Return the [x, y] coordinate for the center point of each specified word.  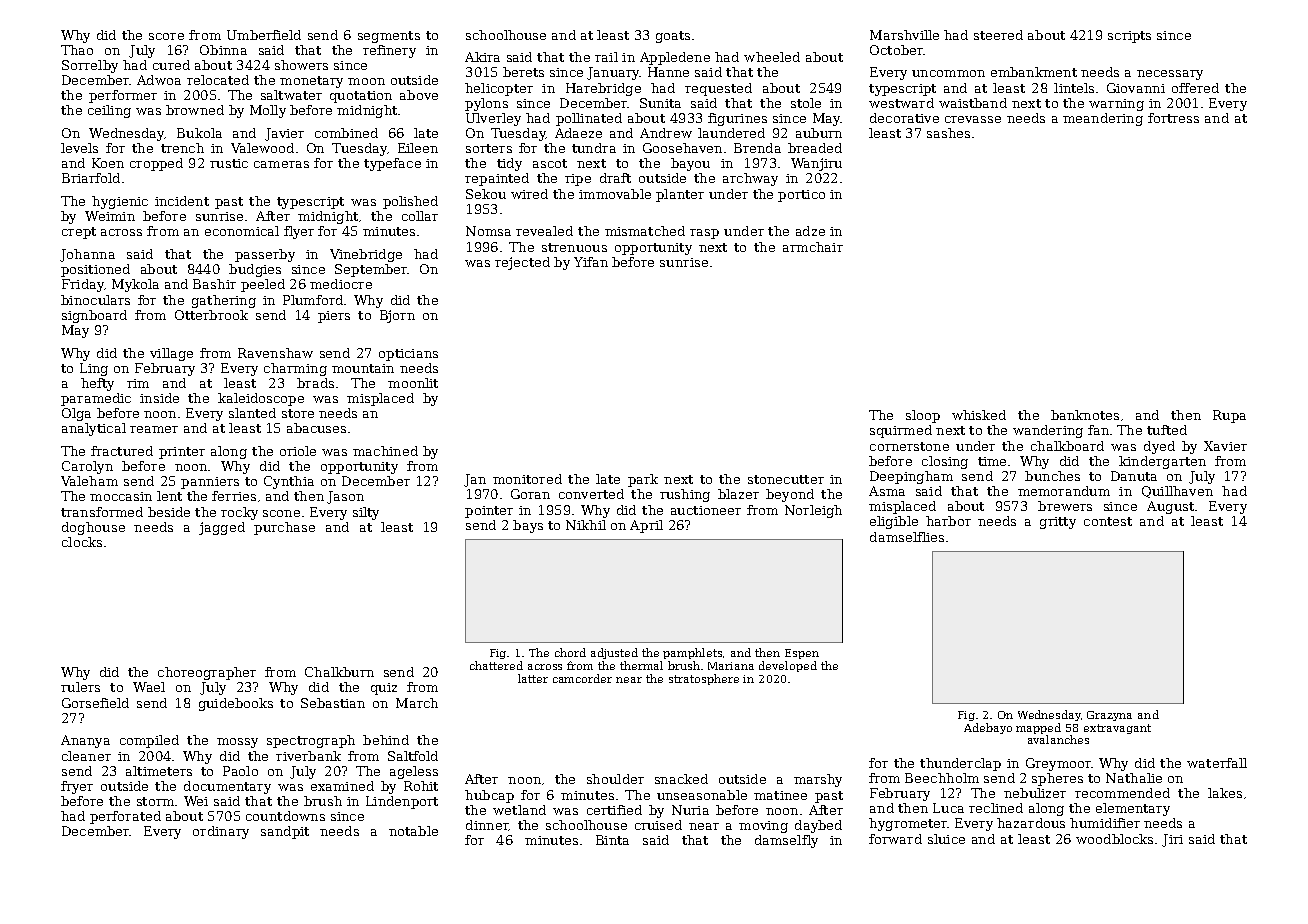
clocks [82, 542]
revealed [544, 231]
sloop [923, 416]
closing [945, 462]
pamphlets [692, 653]
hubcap [489, 796]
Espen [802, 654]
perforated [125, 817]
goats [673, 37]
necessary [1170, 75]
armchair [813, 247]
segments [389, 37]
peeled [263, 285]
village [171, 354]
